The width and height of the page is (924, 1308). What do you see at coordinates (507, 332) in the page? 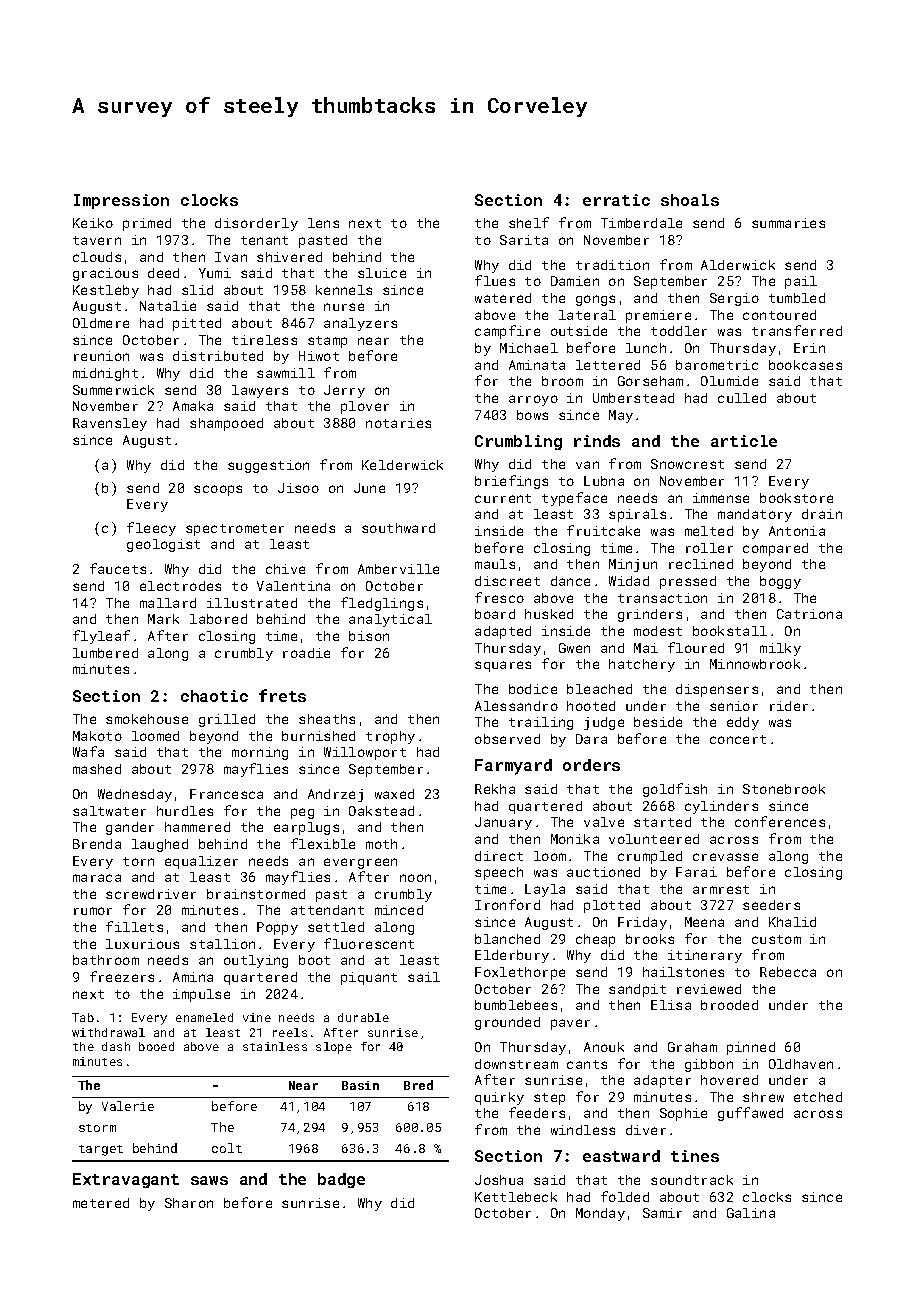
I see `campfire` at bounding box center [507, 332].
